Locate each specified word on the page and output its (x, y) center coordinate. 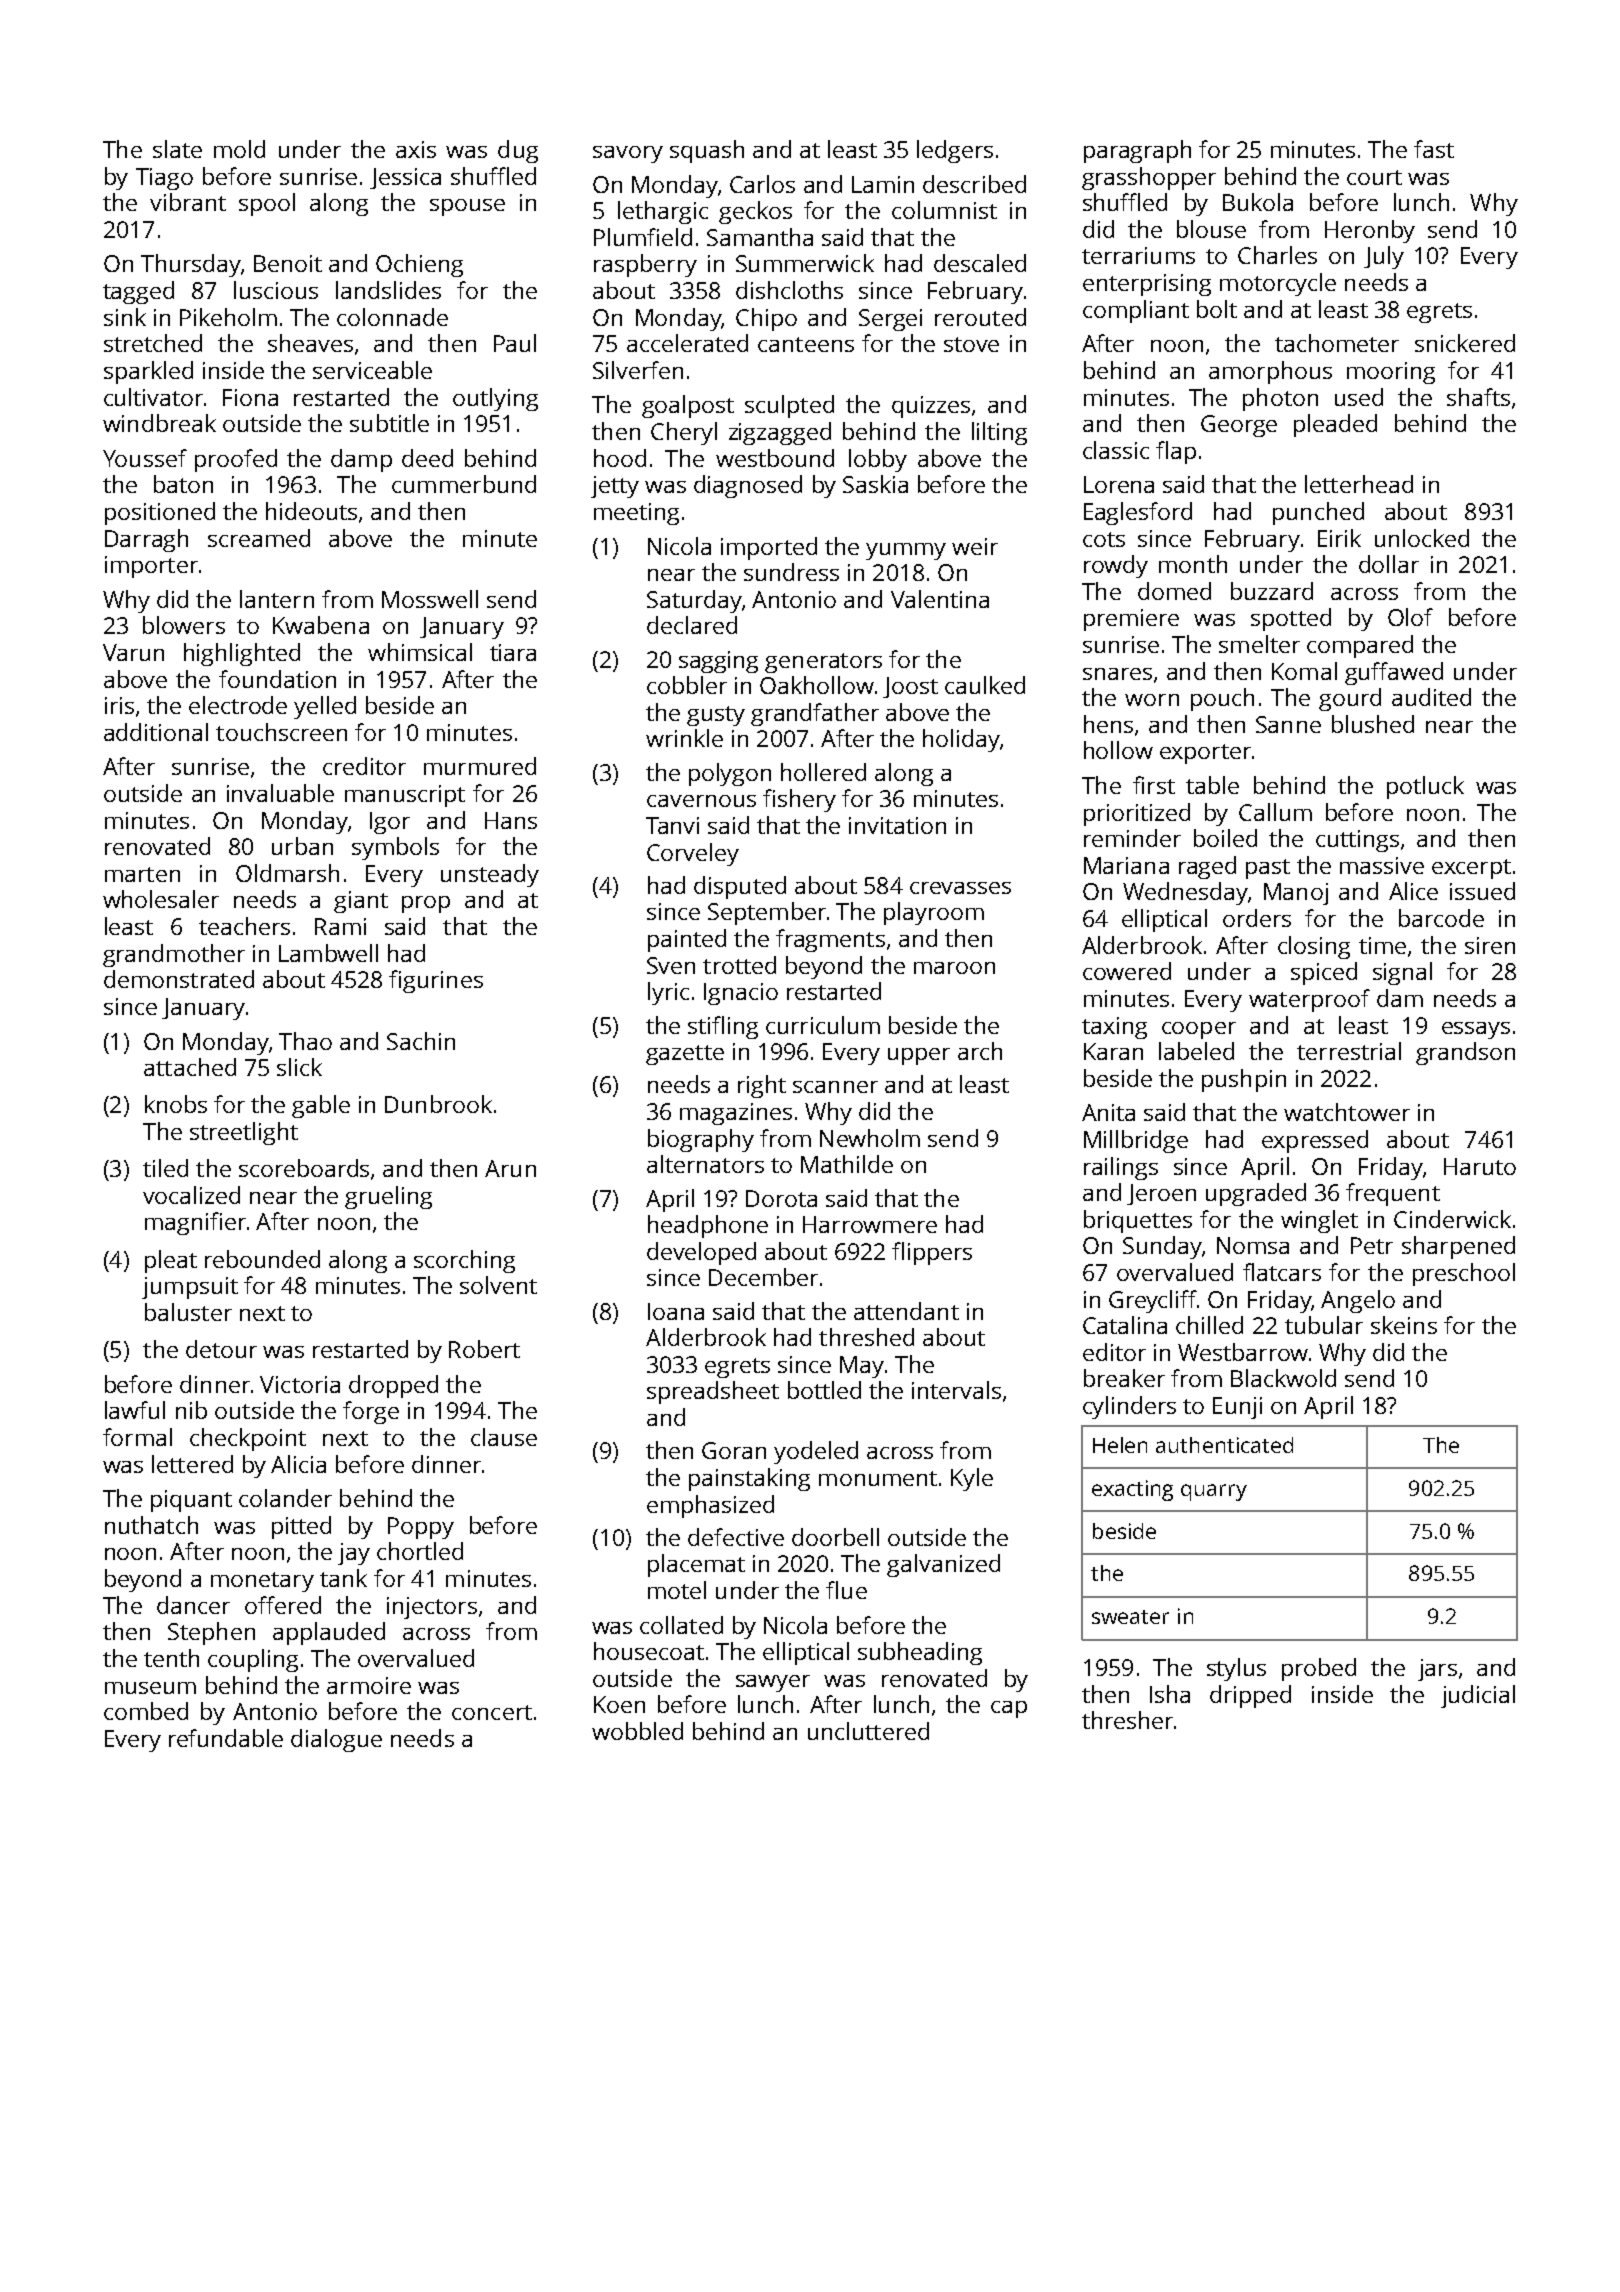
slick (299, 1067)
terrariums (1138, 255)
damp (361, 460)
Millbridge (1136, 1141)
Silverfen (638, 370)
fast (1434, 149)
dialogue (336, 1740)
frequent (1393, 1194)
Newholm (870, 1138)
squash (707, 151)
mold (239, 149)
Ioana (676, 1311)
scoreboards (304, 1168)
